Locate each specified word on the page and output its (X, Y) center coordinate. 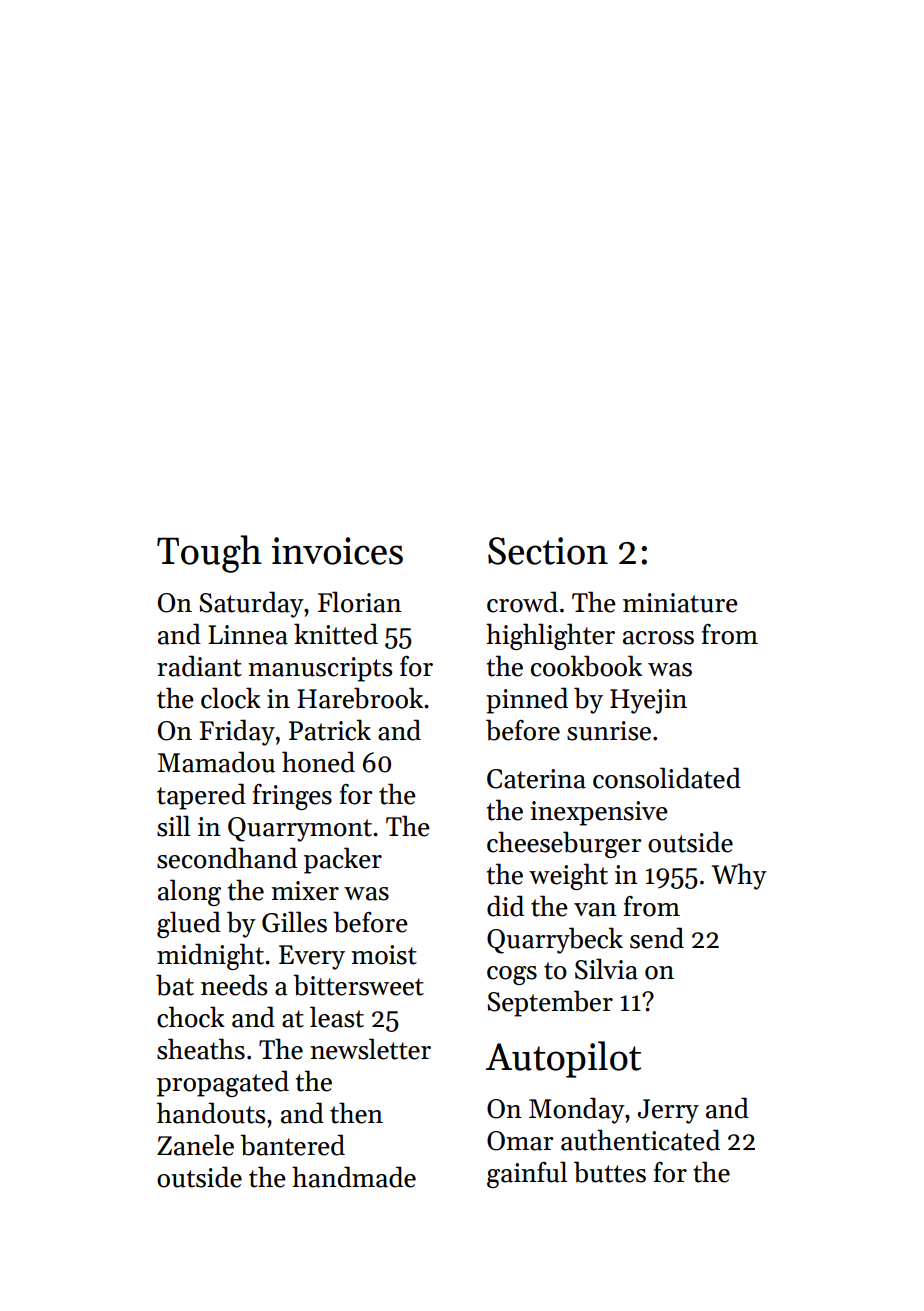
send (657, 938)
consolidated (667, 778)
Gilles (294, 922)
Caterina (536, 779)
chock (191, 1017)
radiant (199, 666)
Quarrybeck (555, 940)
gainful (527, 1174)
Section (548, 551)
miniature (680, 603)
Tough (209, 554)
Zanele (195, 1145)
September (550, 1003)
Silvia (606, 969)
